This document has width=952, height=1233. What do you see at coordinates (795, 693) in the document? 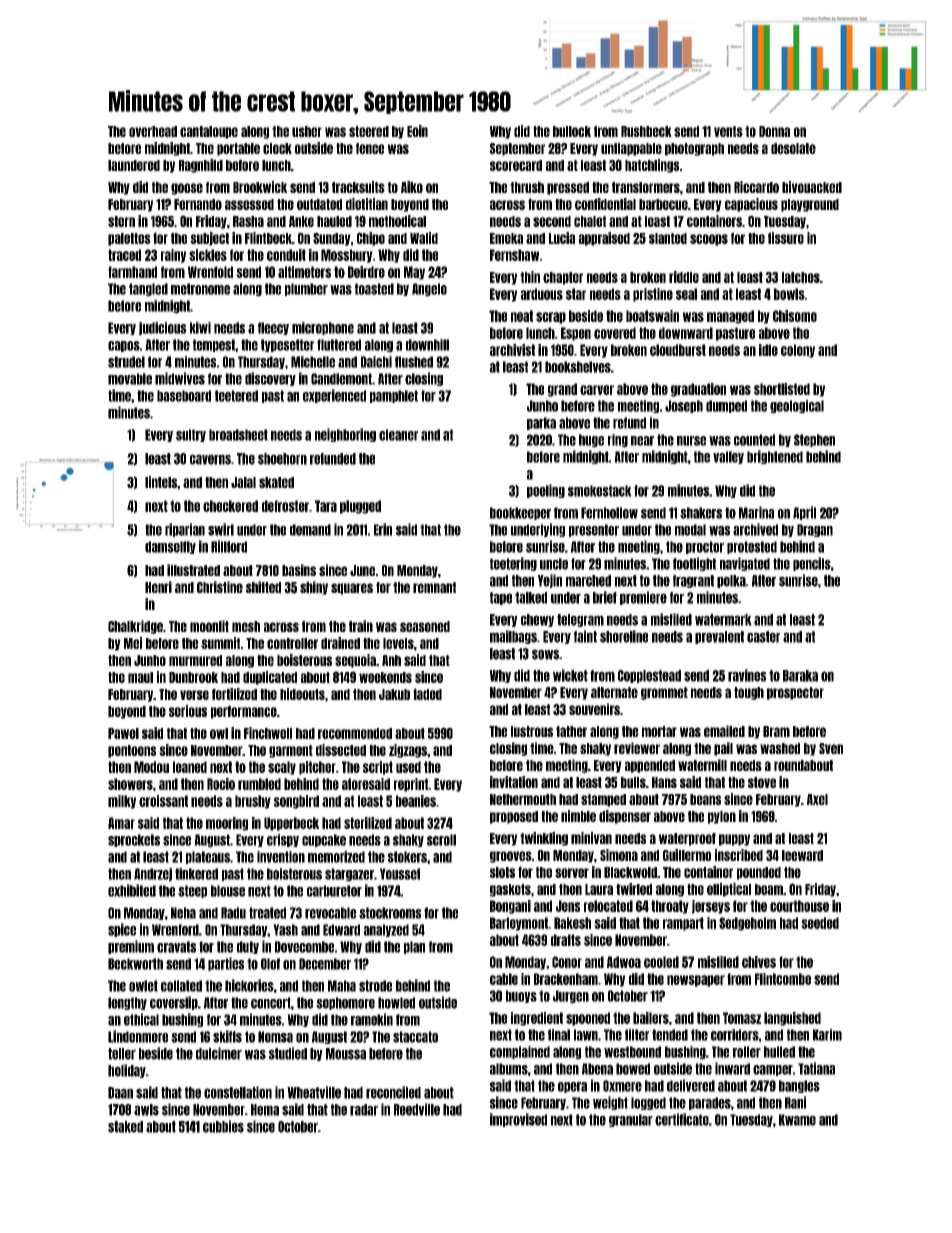
I see `prospector` at bounding box center [795, 693].
